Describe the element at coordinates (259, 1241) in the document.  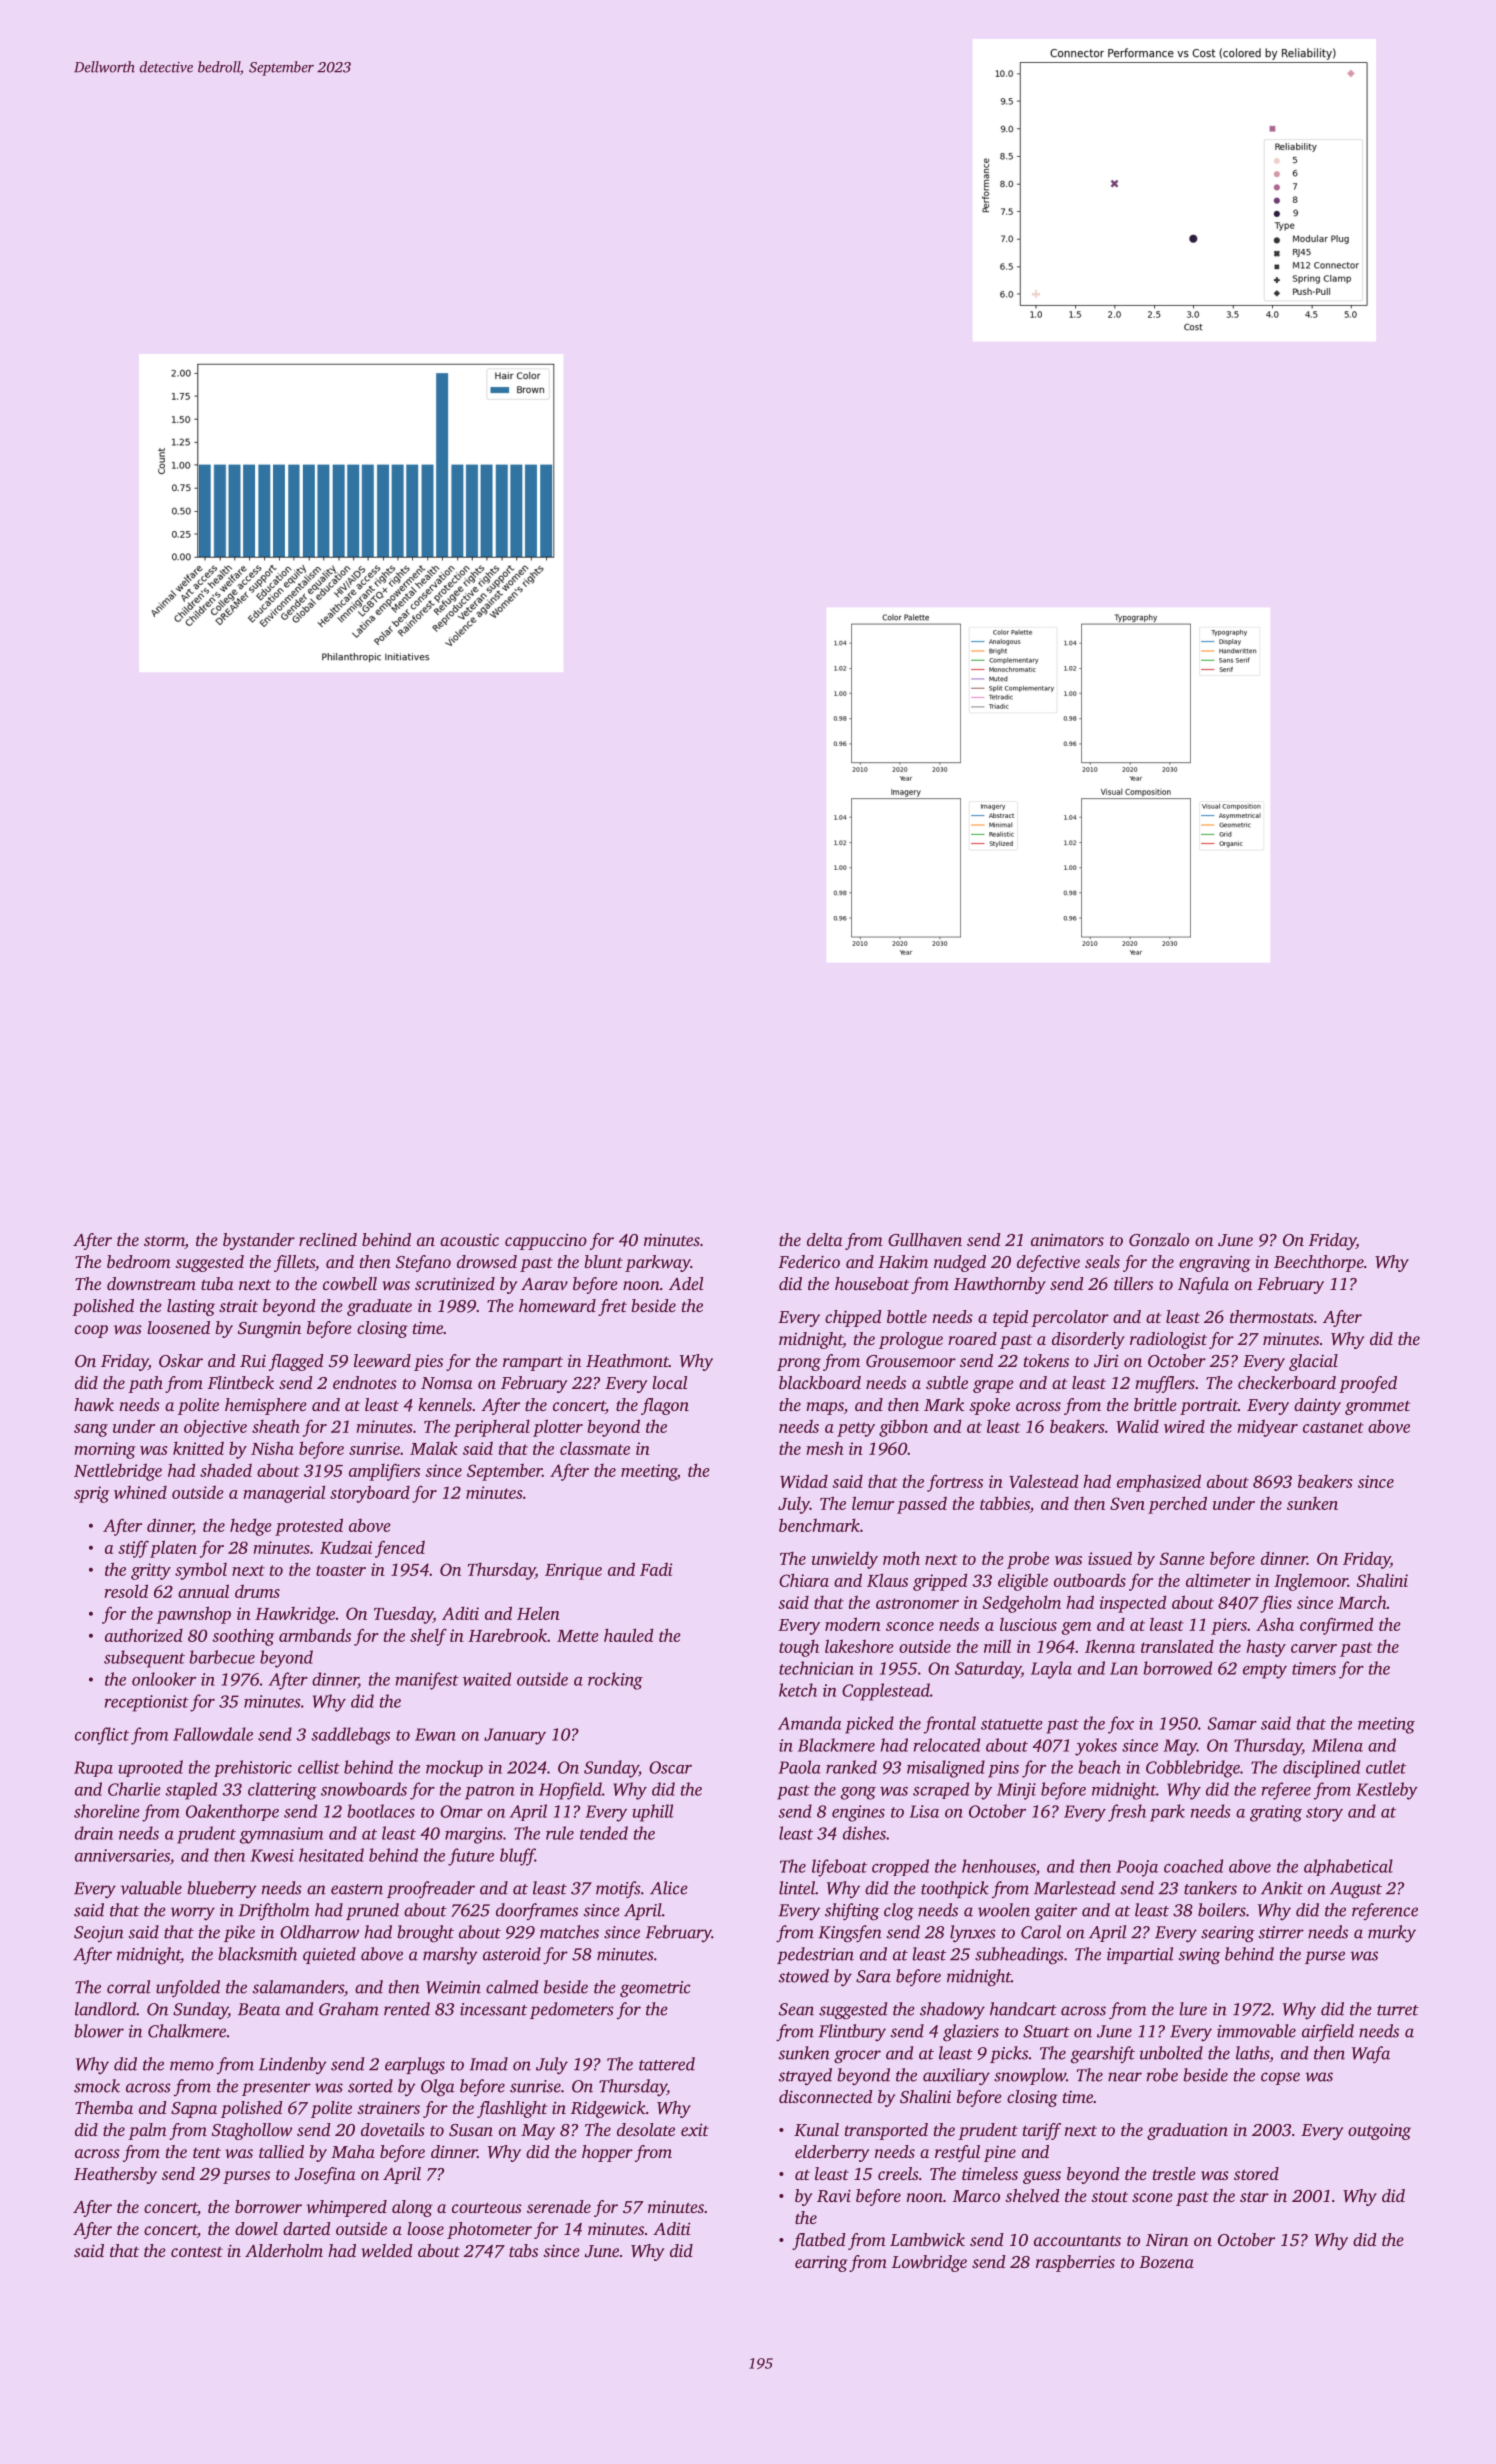
I see `bystander` at that location.
